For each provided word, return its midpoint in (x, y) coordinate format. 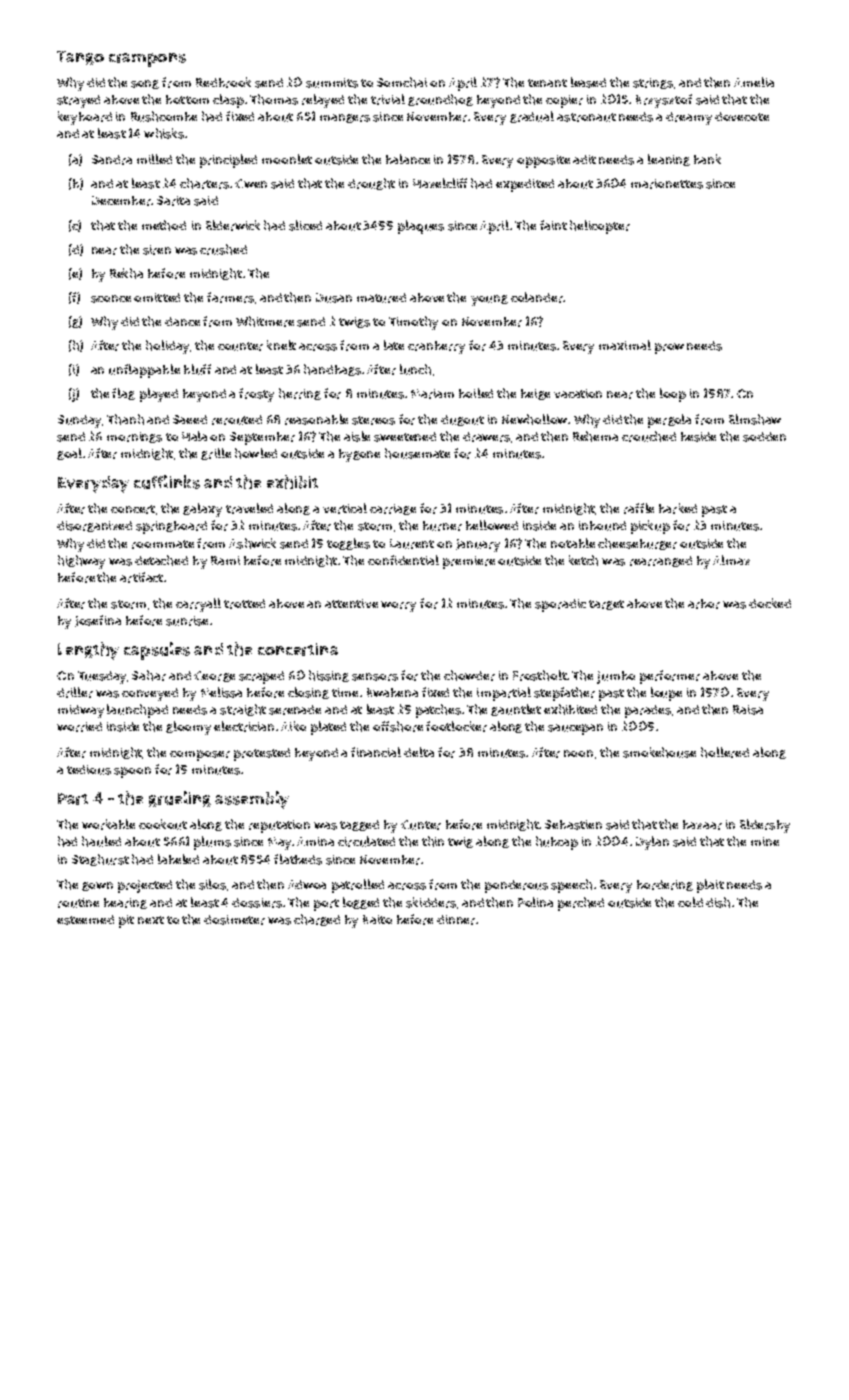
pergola (669, 421)
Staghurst (100, 860)
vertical (345, 508)
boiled (476, 393)
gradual (532, 117)
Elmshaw (755, 419)
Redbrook (223, 82)
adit (584, 159)
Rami (225, 560)
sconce (111, 299)
